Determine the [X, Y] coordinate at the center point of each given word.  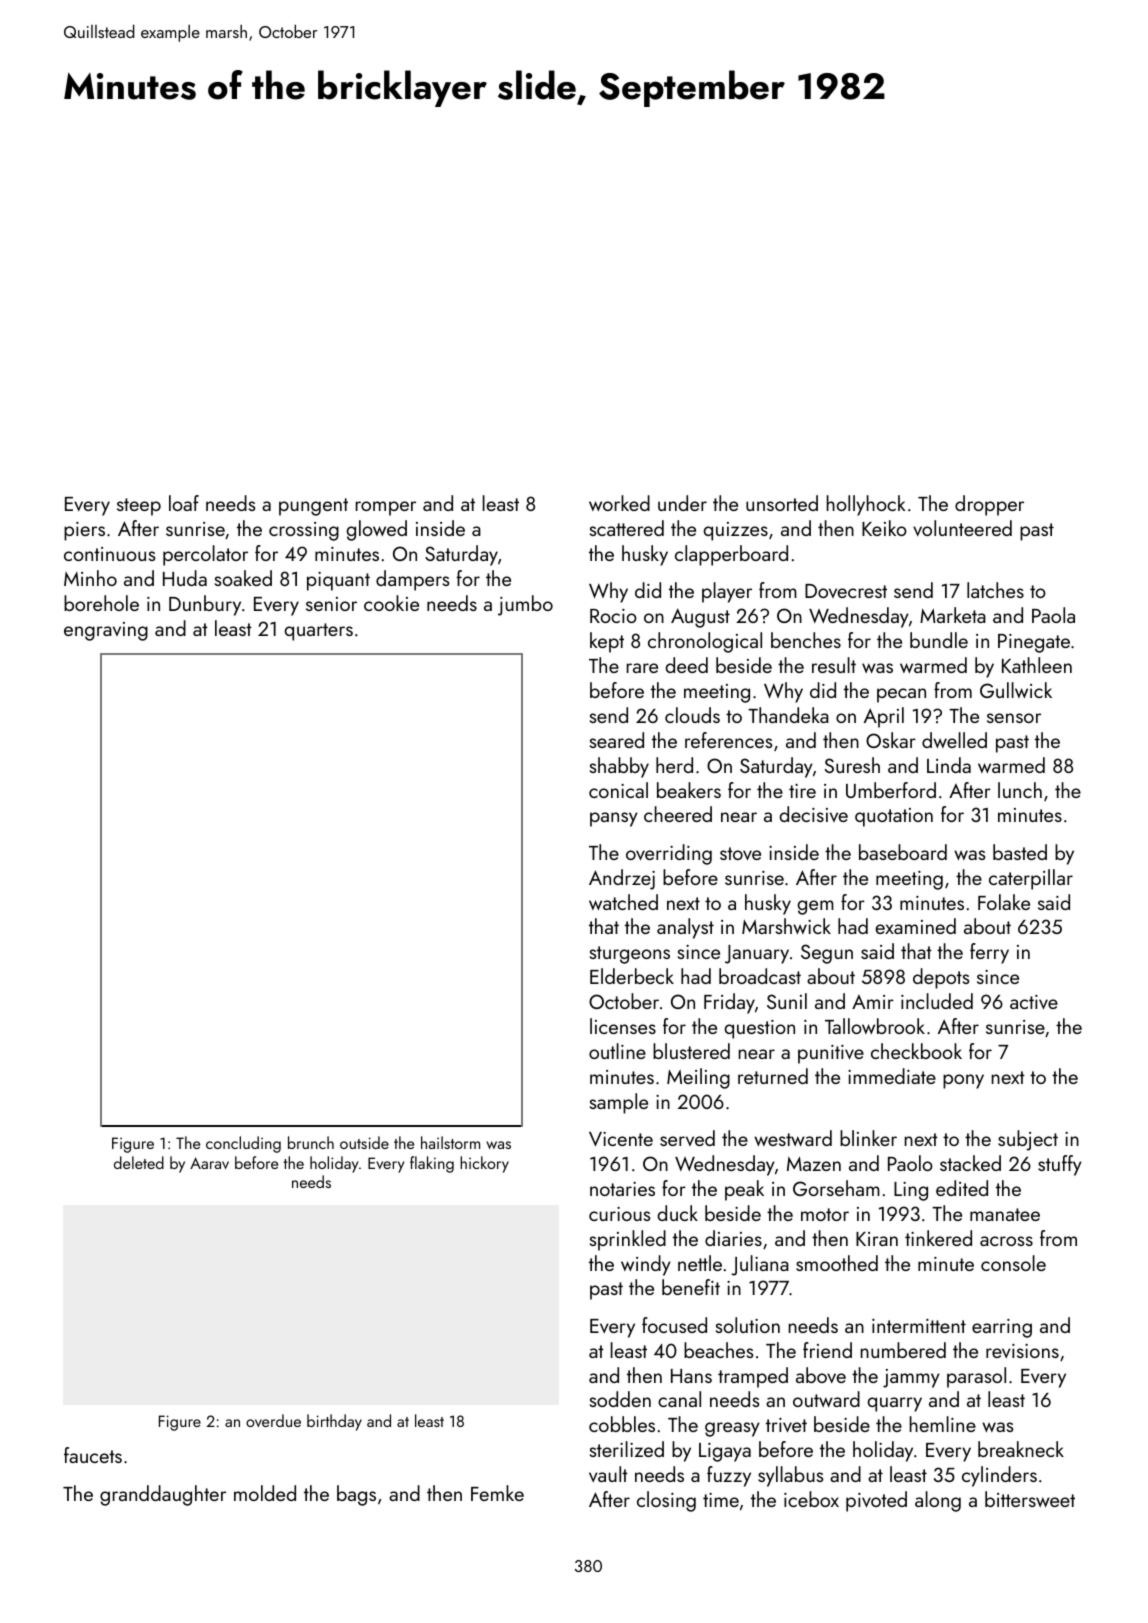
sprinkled [628, 1240]
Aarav [209, 1163]
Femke [497, 1493]
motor [825, 1214]
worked [619, 503]
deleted [139, 1162]
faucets [93, 1455]
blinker [868, 1138]
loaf [184, 503]
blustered [691, 1051]
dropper [989, 505]
